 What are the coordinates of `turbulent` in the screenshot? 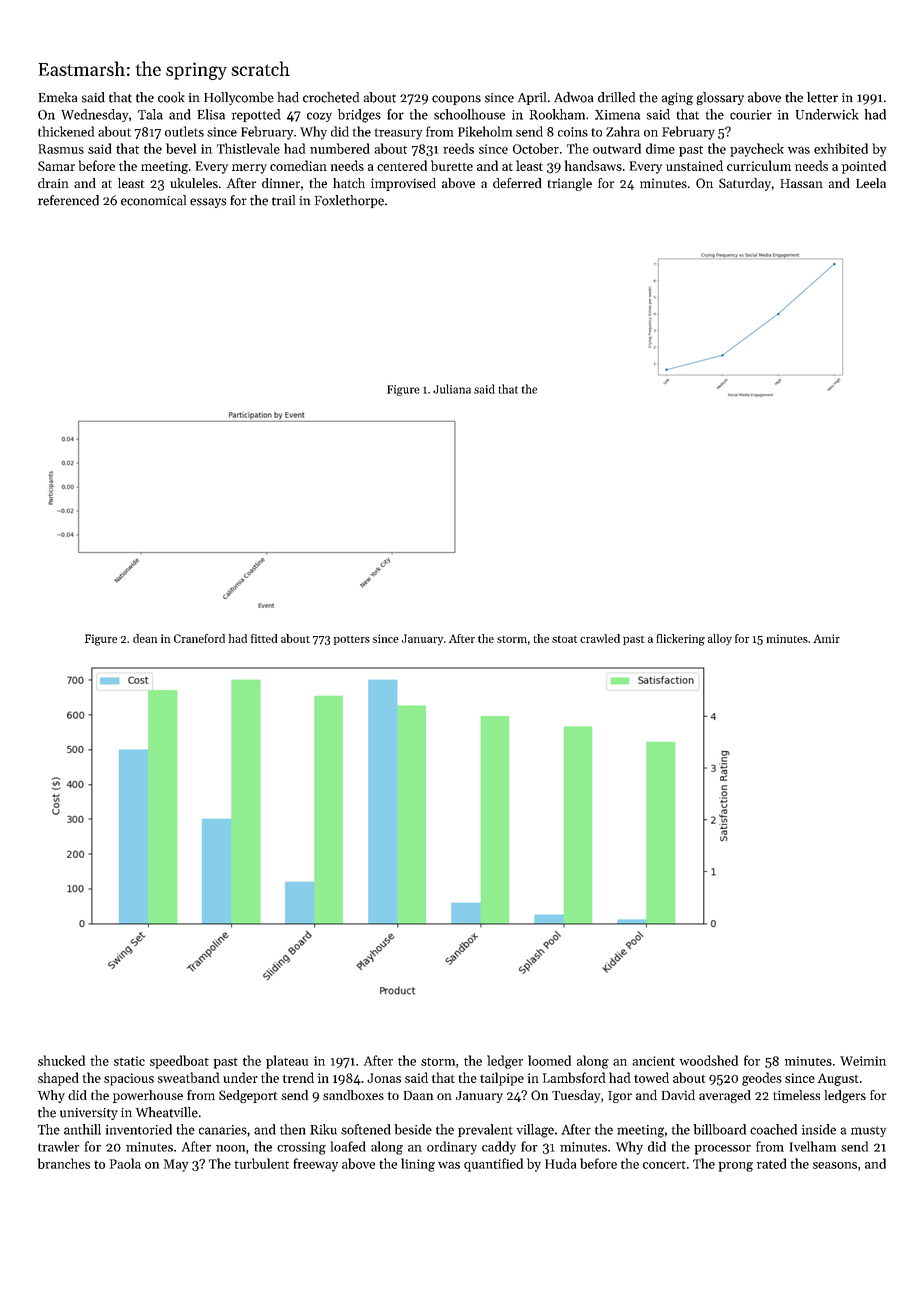 It's located at (262, 1163).
